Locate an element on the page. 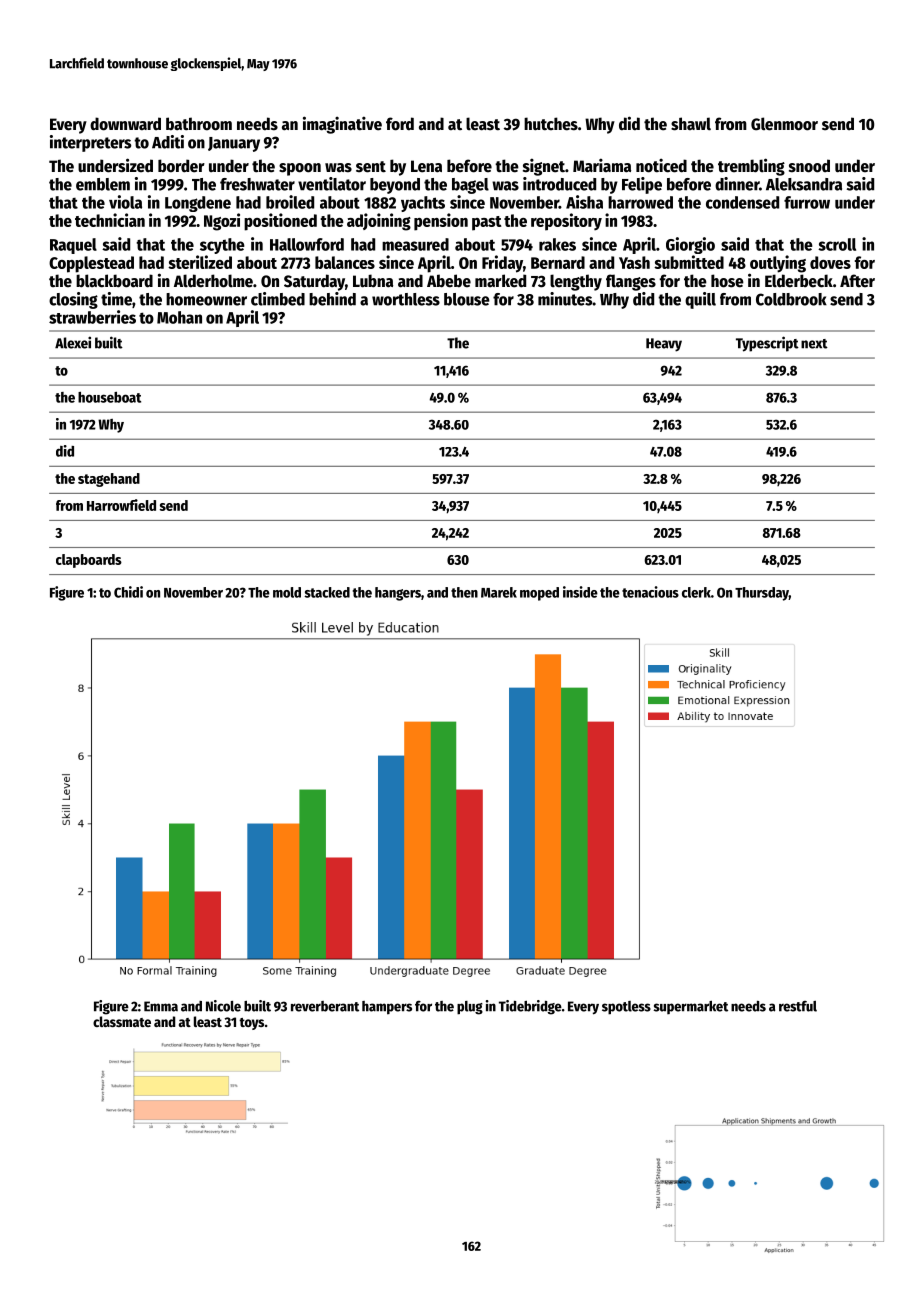 The image size is (924, 1308). furrow is located at coordinates (807, 202).
